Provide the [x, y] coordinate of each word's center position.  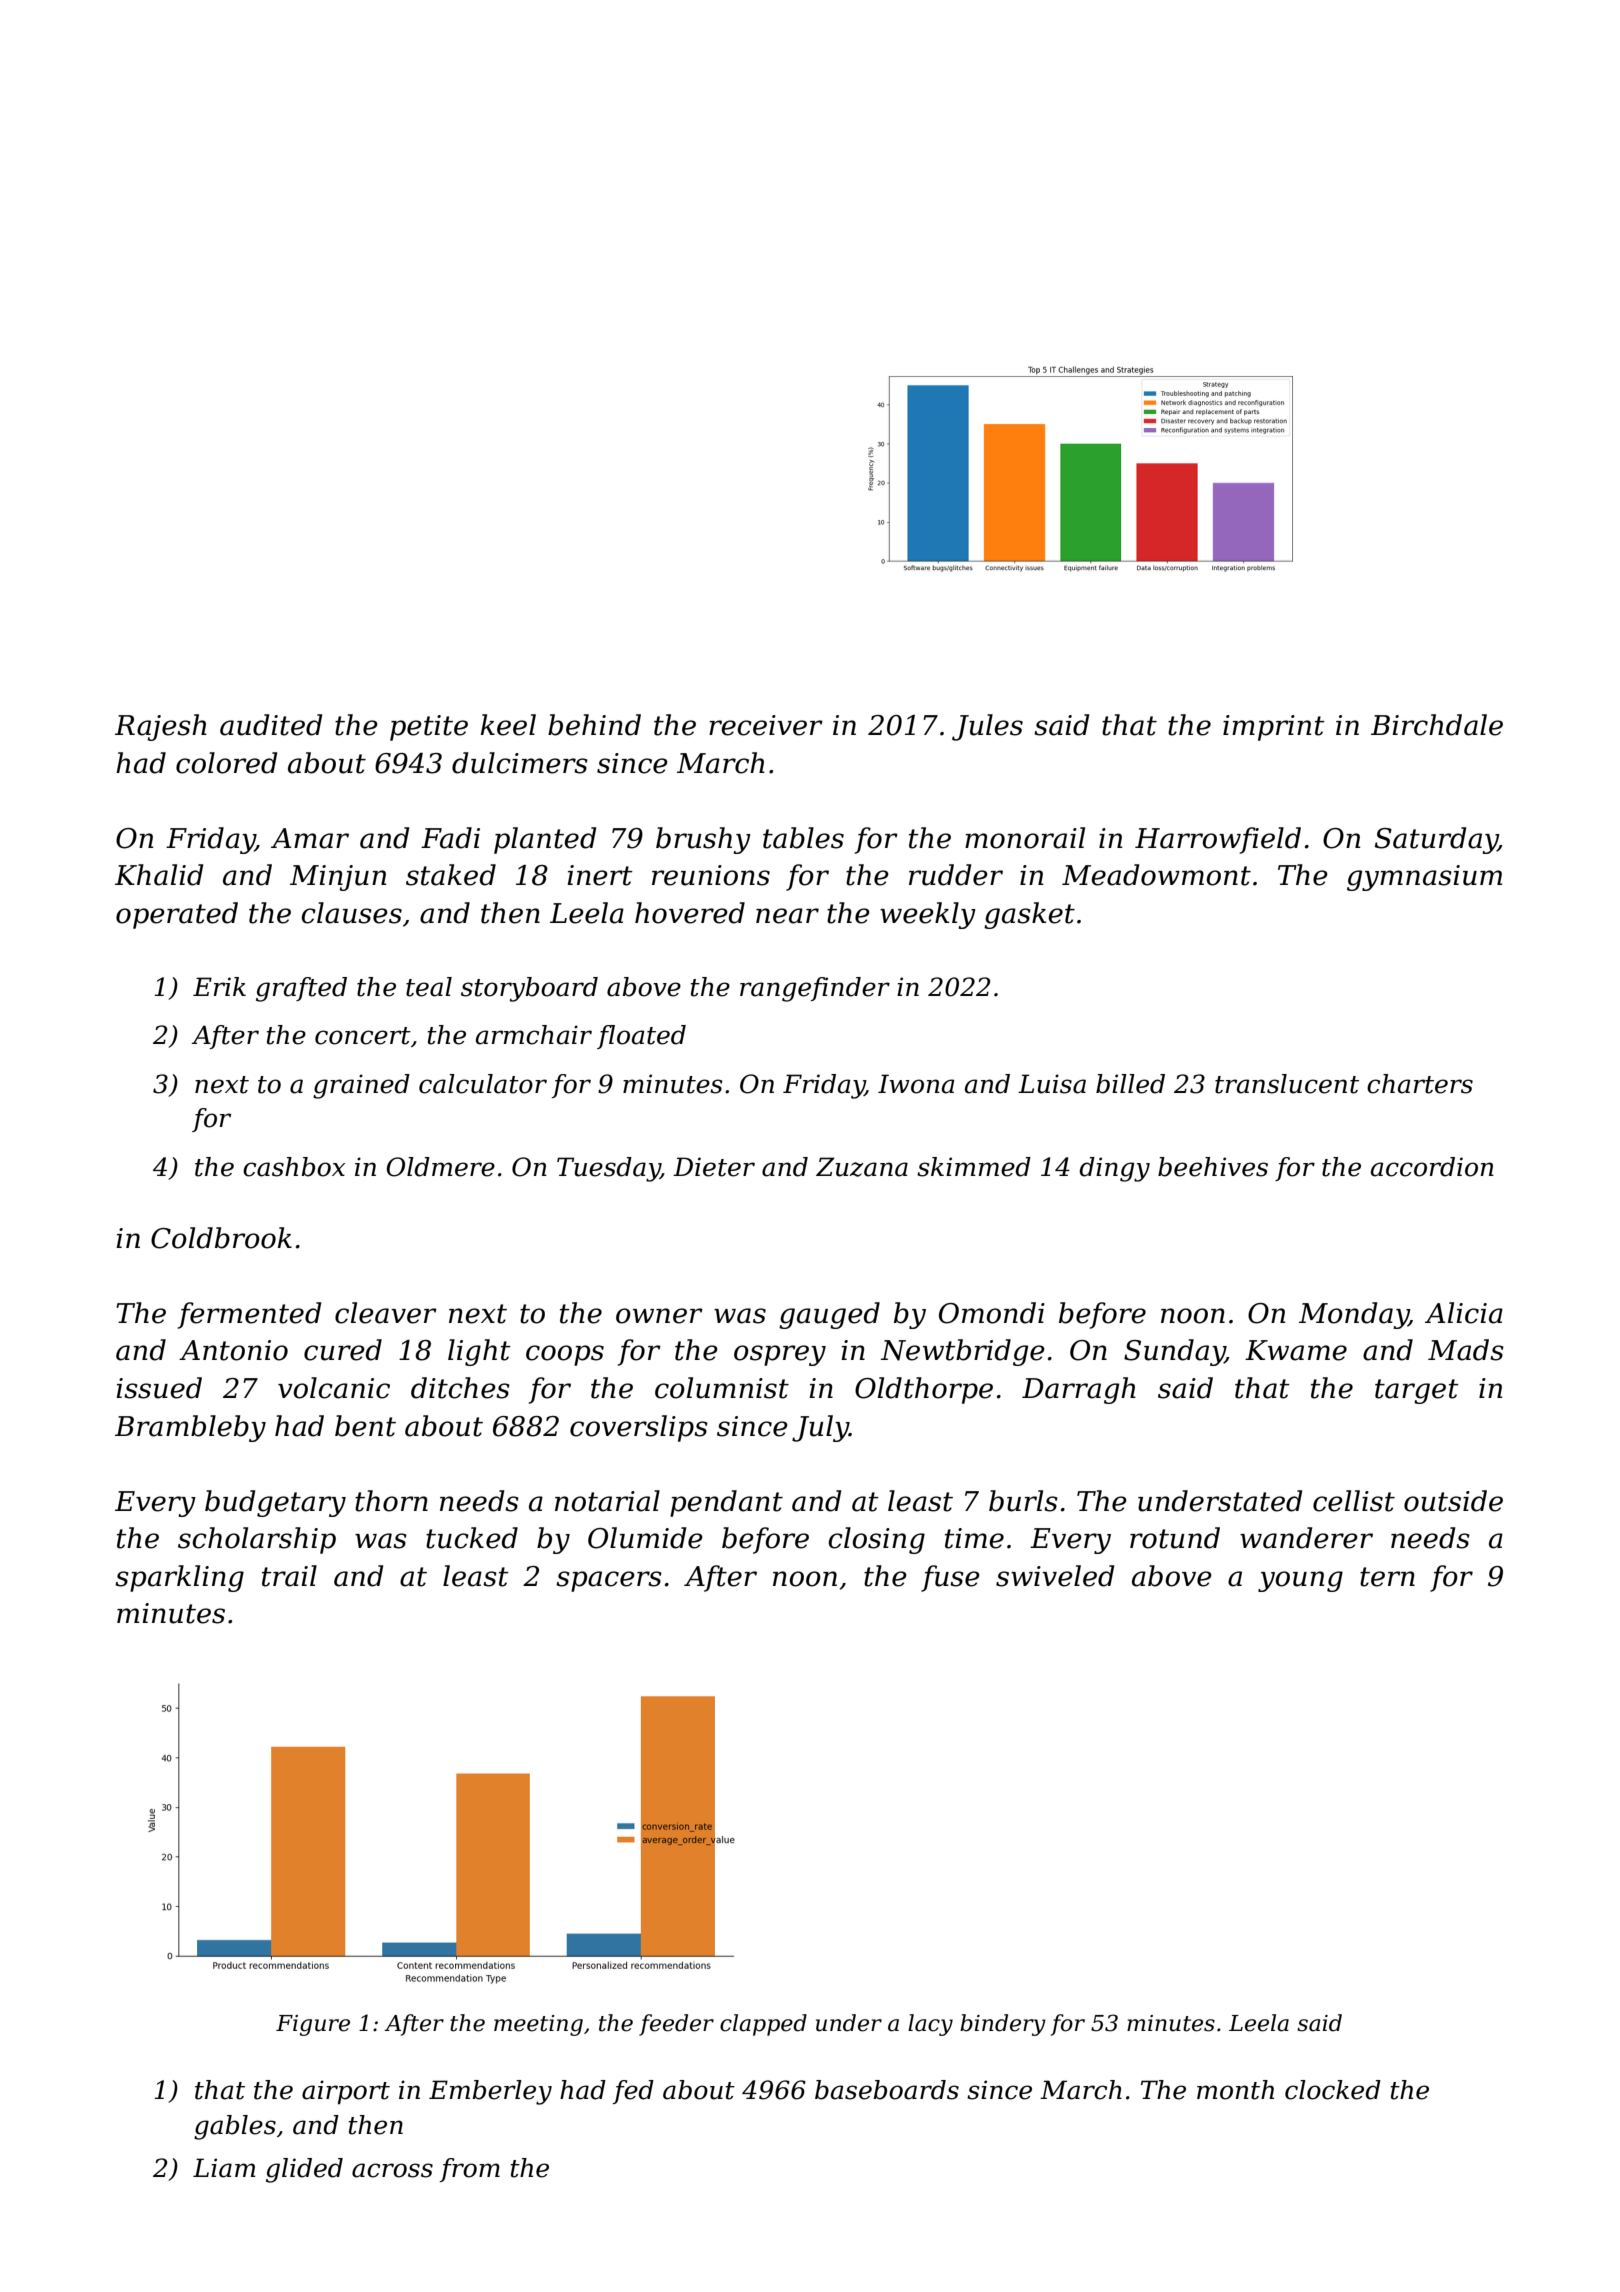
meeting [538, 2025]
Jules [987, 727]
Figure [313, 2025]
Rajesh [161, 727]
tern [1387, 1577]
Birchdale [1437, 725]
